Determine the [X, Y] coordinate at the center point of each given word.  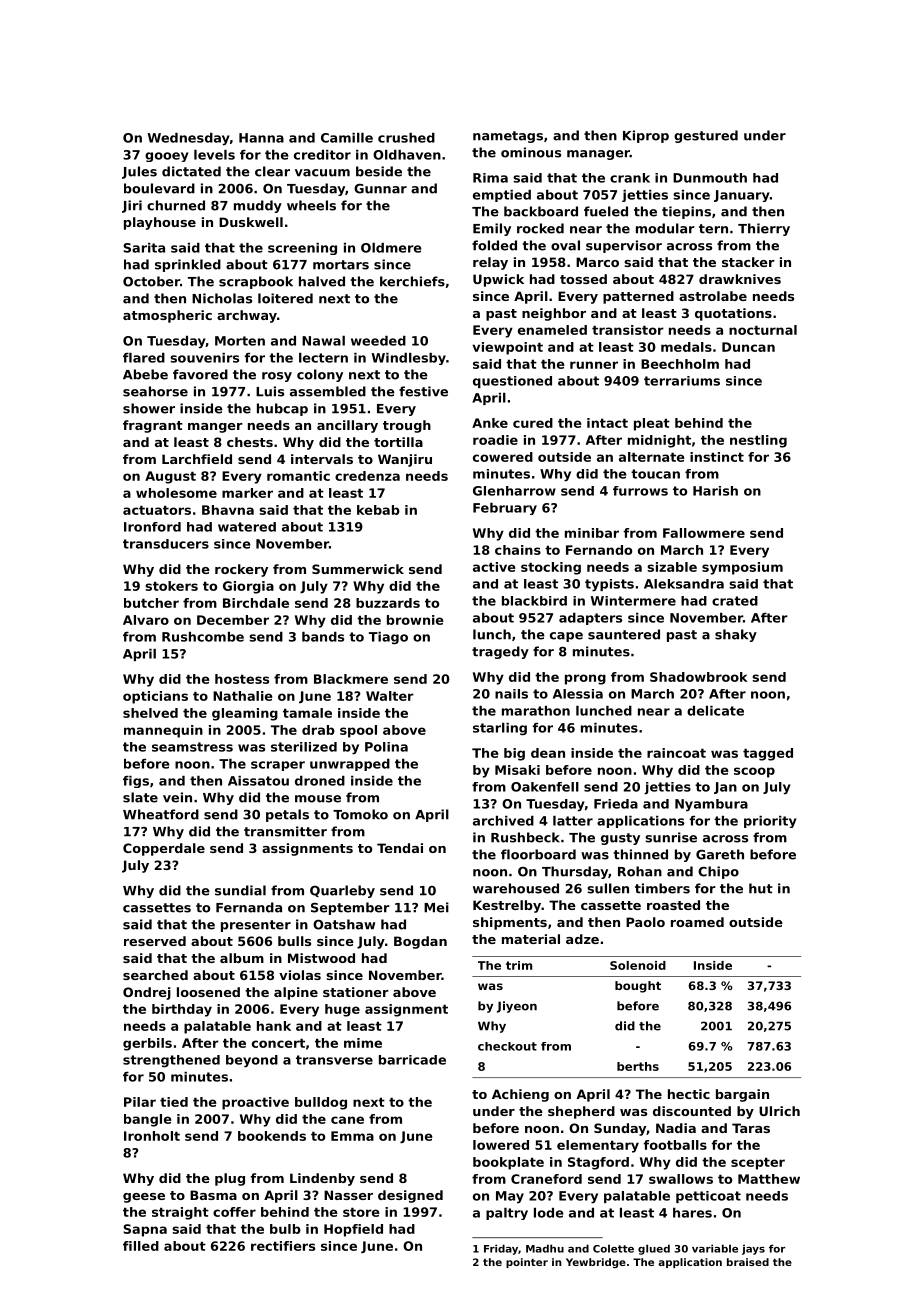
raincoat [676, 753]
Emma [352, 1136]
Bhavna [228, 510]
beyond [252, 1061]
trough [407, 426]
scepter [758, 1163]
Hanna [261, 138]
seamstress [192, 747]
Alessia [578, 694]
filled [141, 1246]
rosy [277, 377]
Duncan [748, 347]
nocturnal [763, 330]
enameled [552, 330]
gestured [706, 136]
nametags [508, 137]
